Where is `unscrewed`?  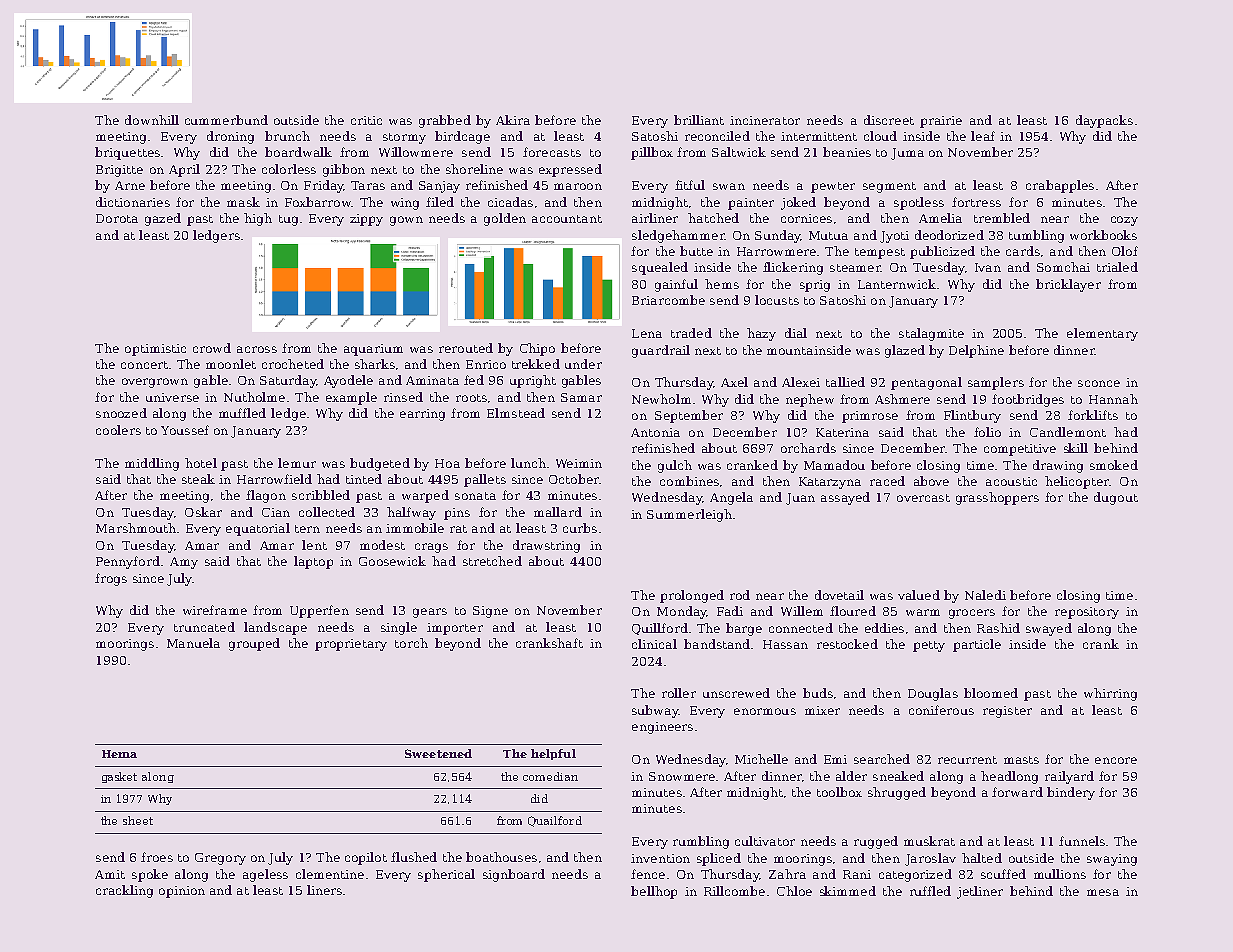
unscrewed is located at coordinates (736, 693).
